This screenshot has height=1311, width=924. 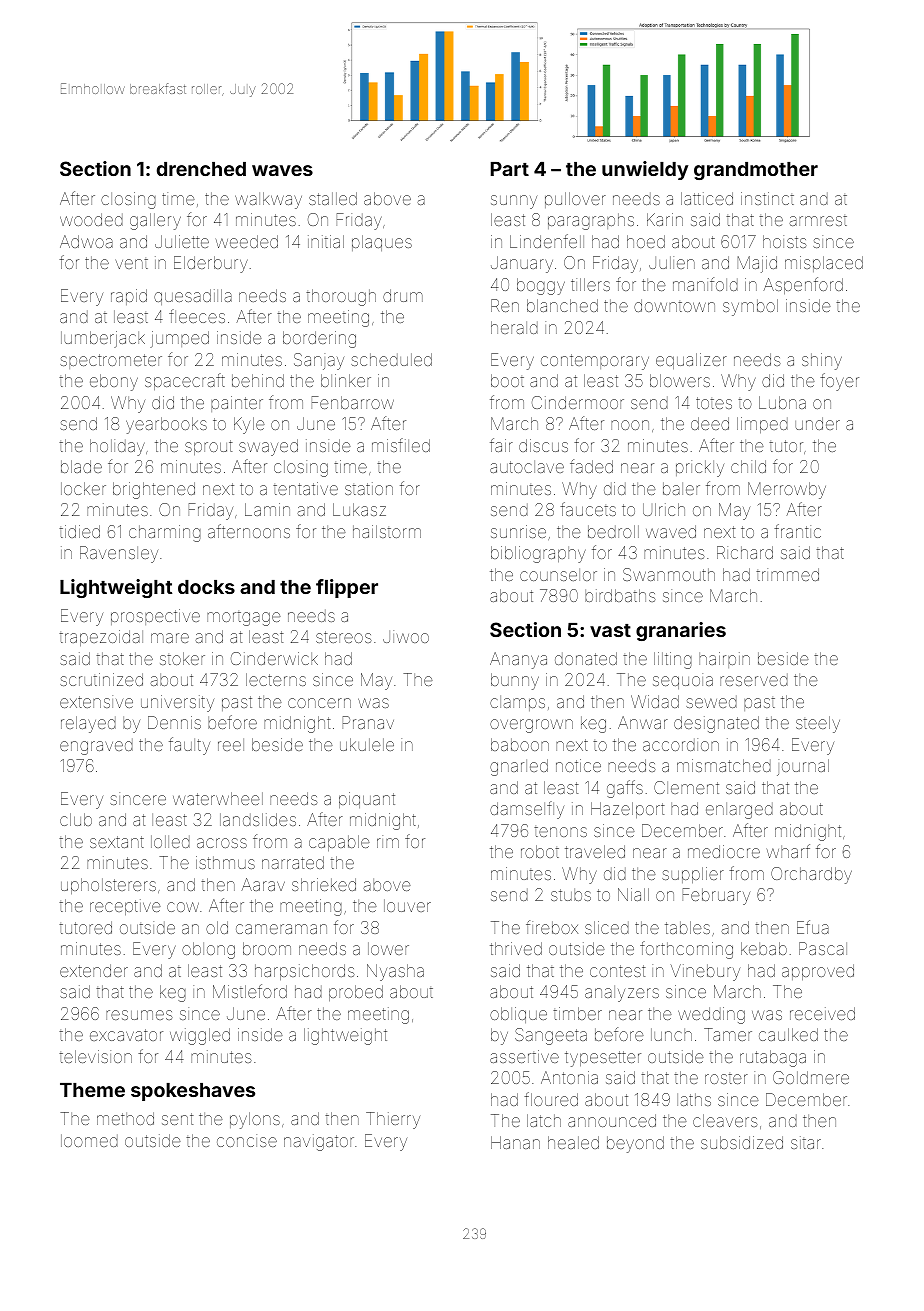 I want to click on isthmus, so click(x=225, y=862).
